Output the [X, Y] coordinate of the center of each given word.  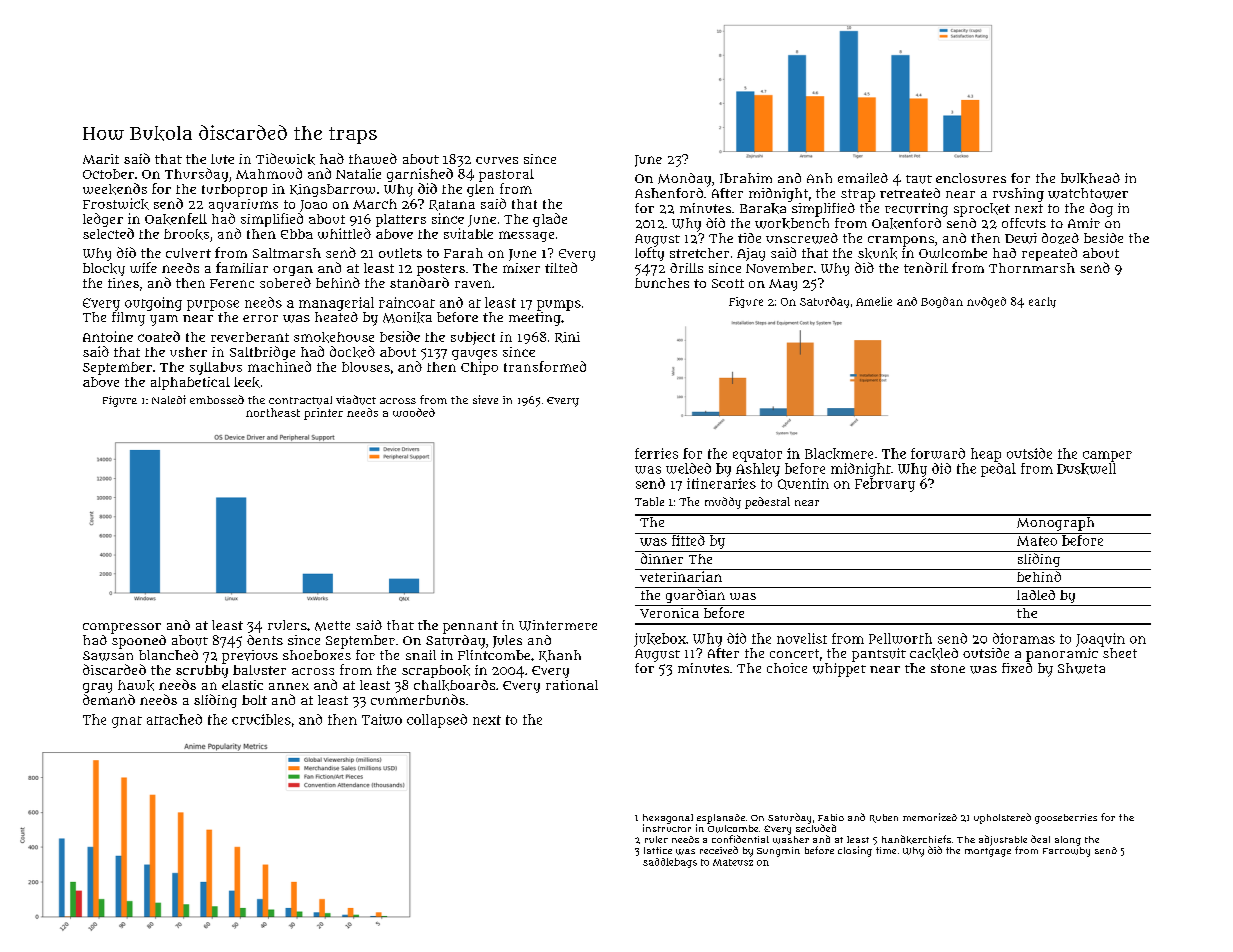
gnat [127, 722]
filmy [128, 319]
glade [550, 220]
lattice [658, 850]
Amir [1084, 223]
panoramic [1062, 655]
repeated [1049, 254]
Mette [332, 626]
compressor [122, 628]
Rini [567, 337]
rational [572, 685]
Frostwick [116, 204]
